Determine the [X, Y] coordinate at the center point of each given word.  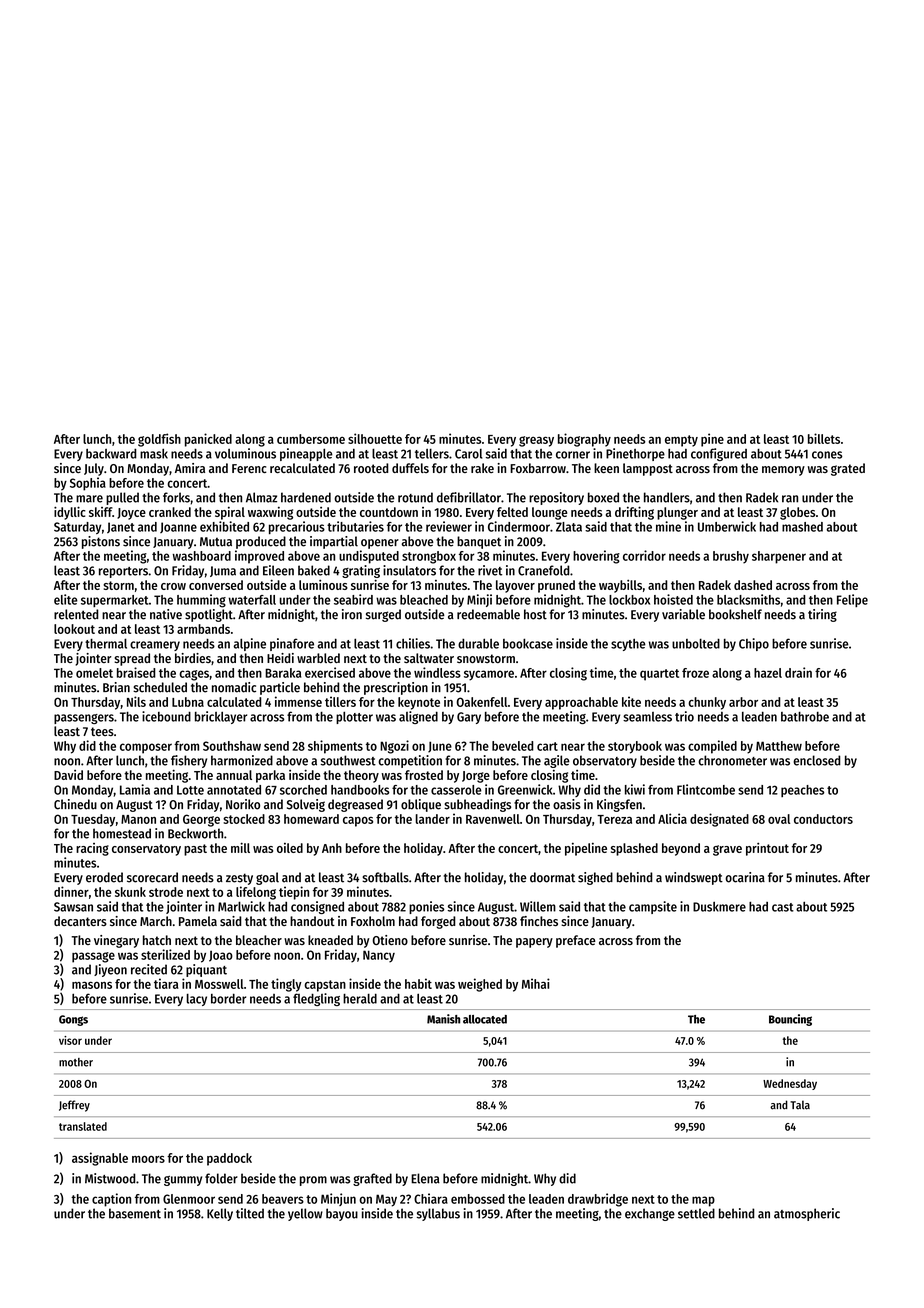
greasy [536, 441]
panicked [208, 440]
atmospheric [807, 1214]
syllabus [438, 1214]
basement [135, 1213]
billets [824, 438]
